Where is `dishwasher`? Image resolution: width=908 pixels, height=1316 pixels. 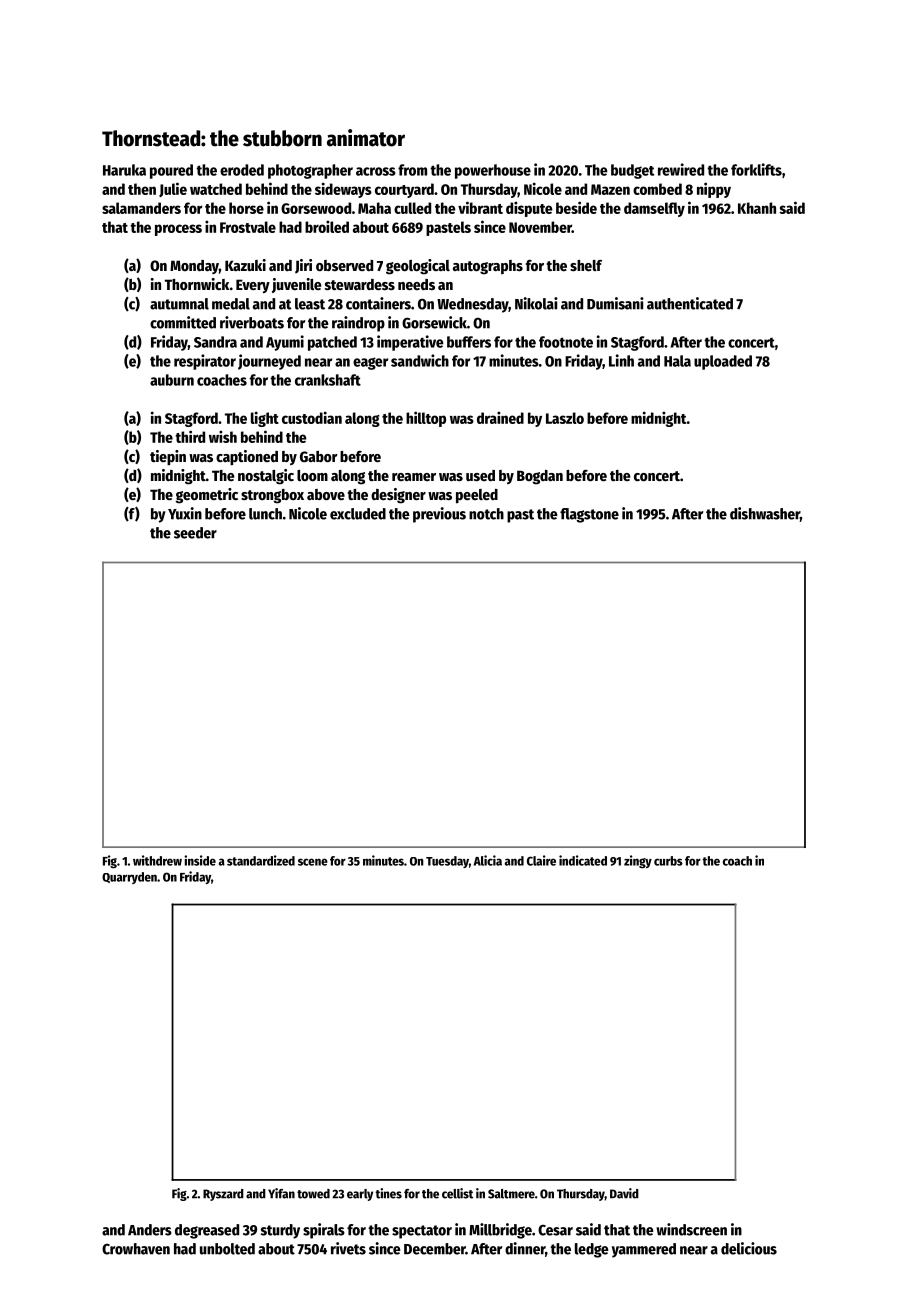
dishwasher is located at coordinates (765, 514).
